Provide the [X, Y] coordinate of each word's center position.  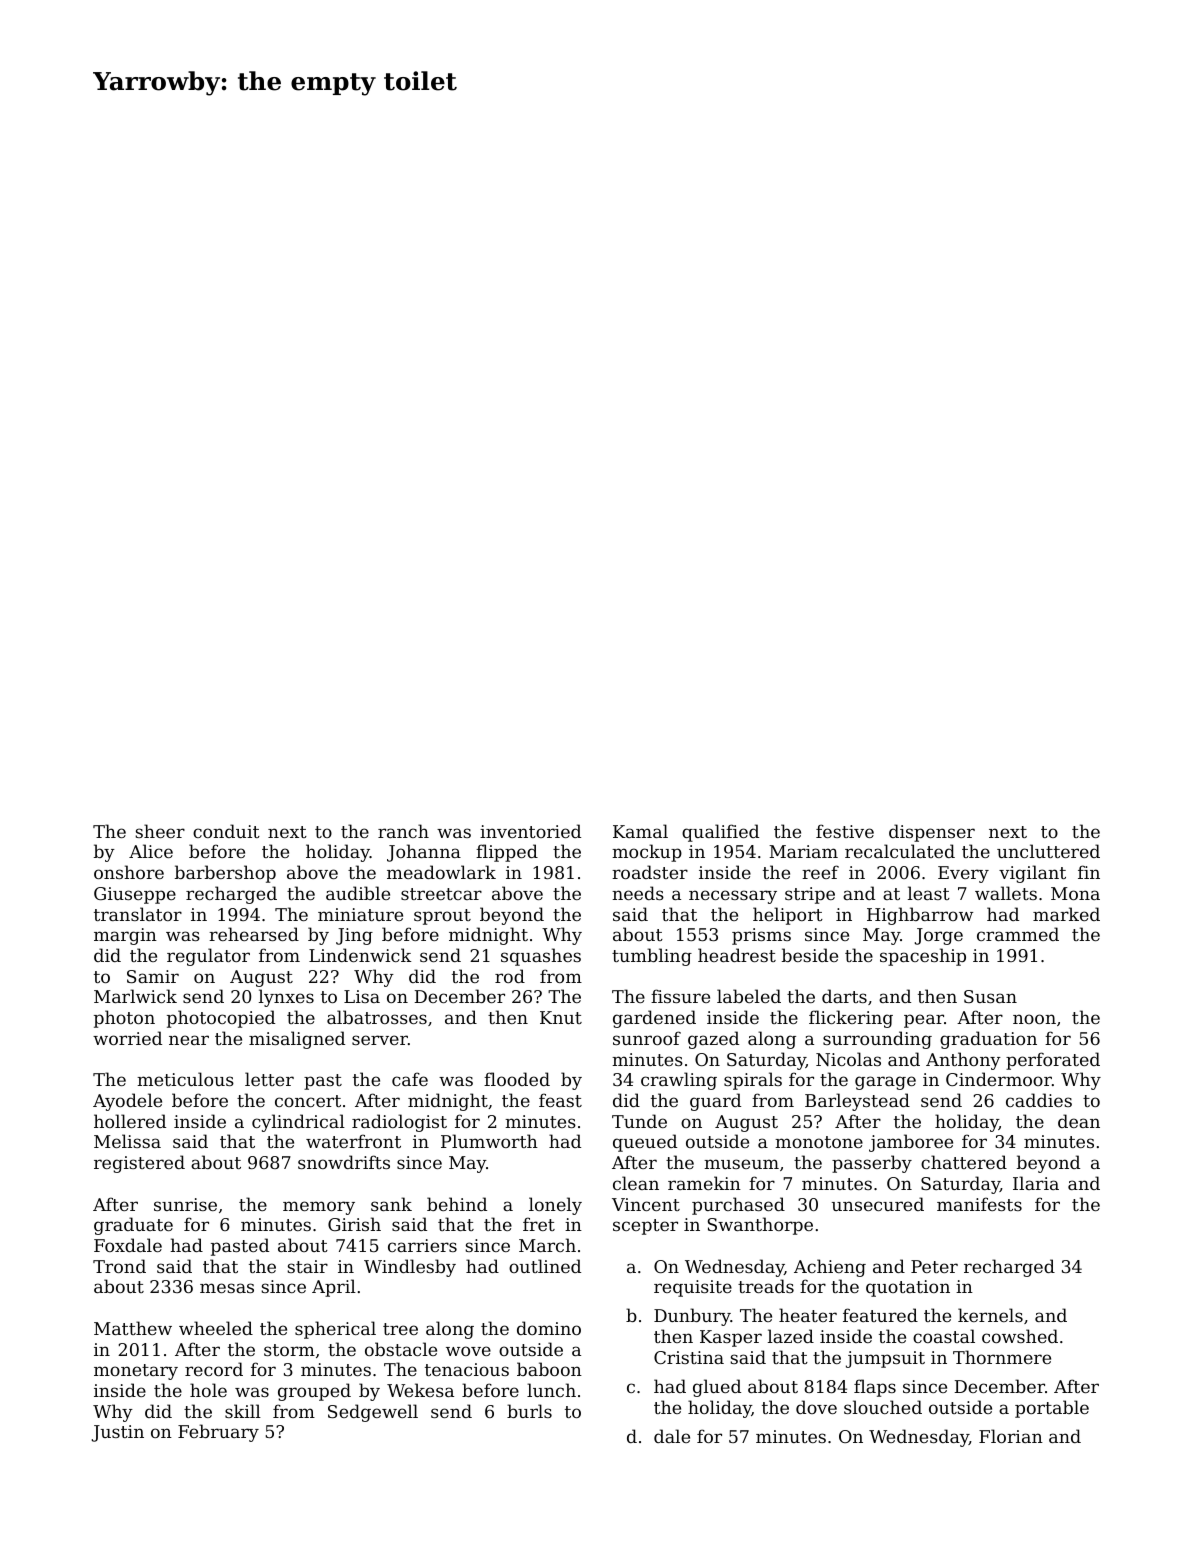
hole [208, 1390]
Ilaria [1036, 1183]
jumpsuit [885, 1359]
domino [549, 1328]
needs [638, 893]
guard [715, 1102]
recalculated [900, 851]
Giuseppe [135, 895]
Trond [119, 1266]
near [189, 1040]
